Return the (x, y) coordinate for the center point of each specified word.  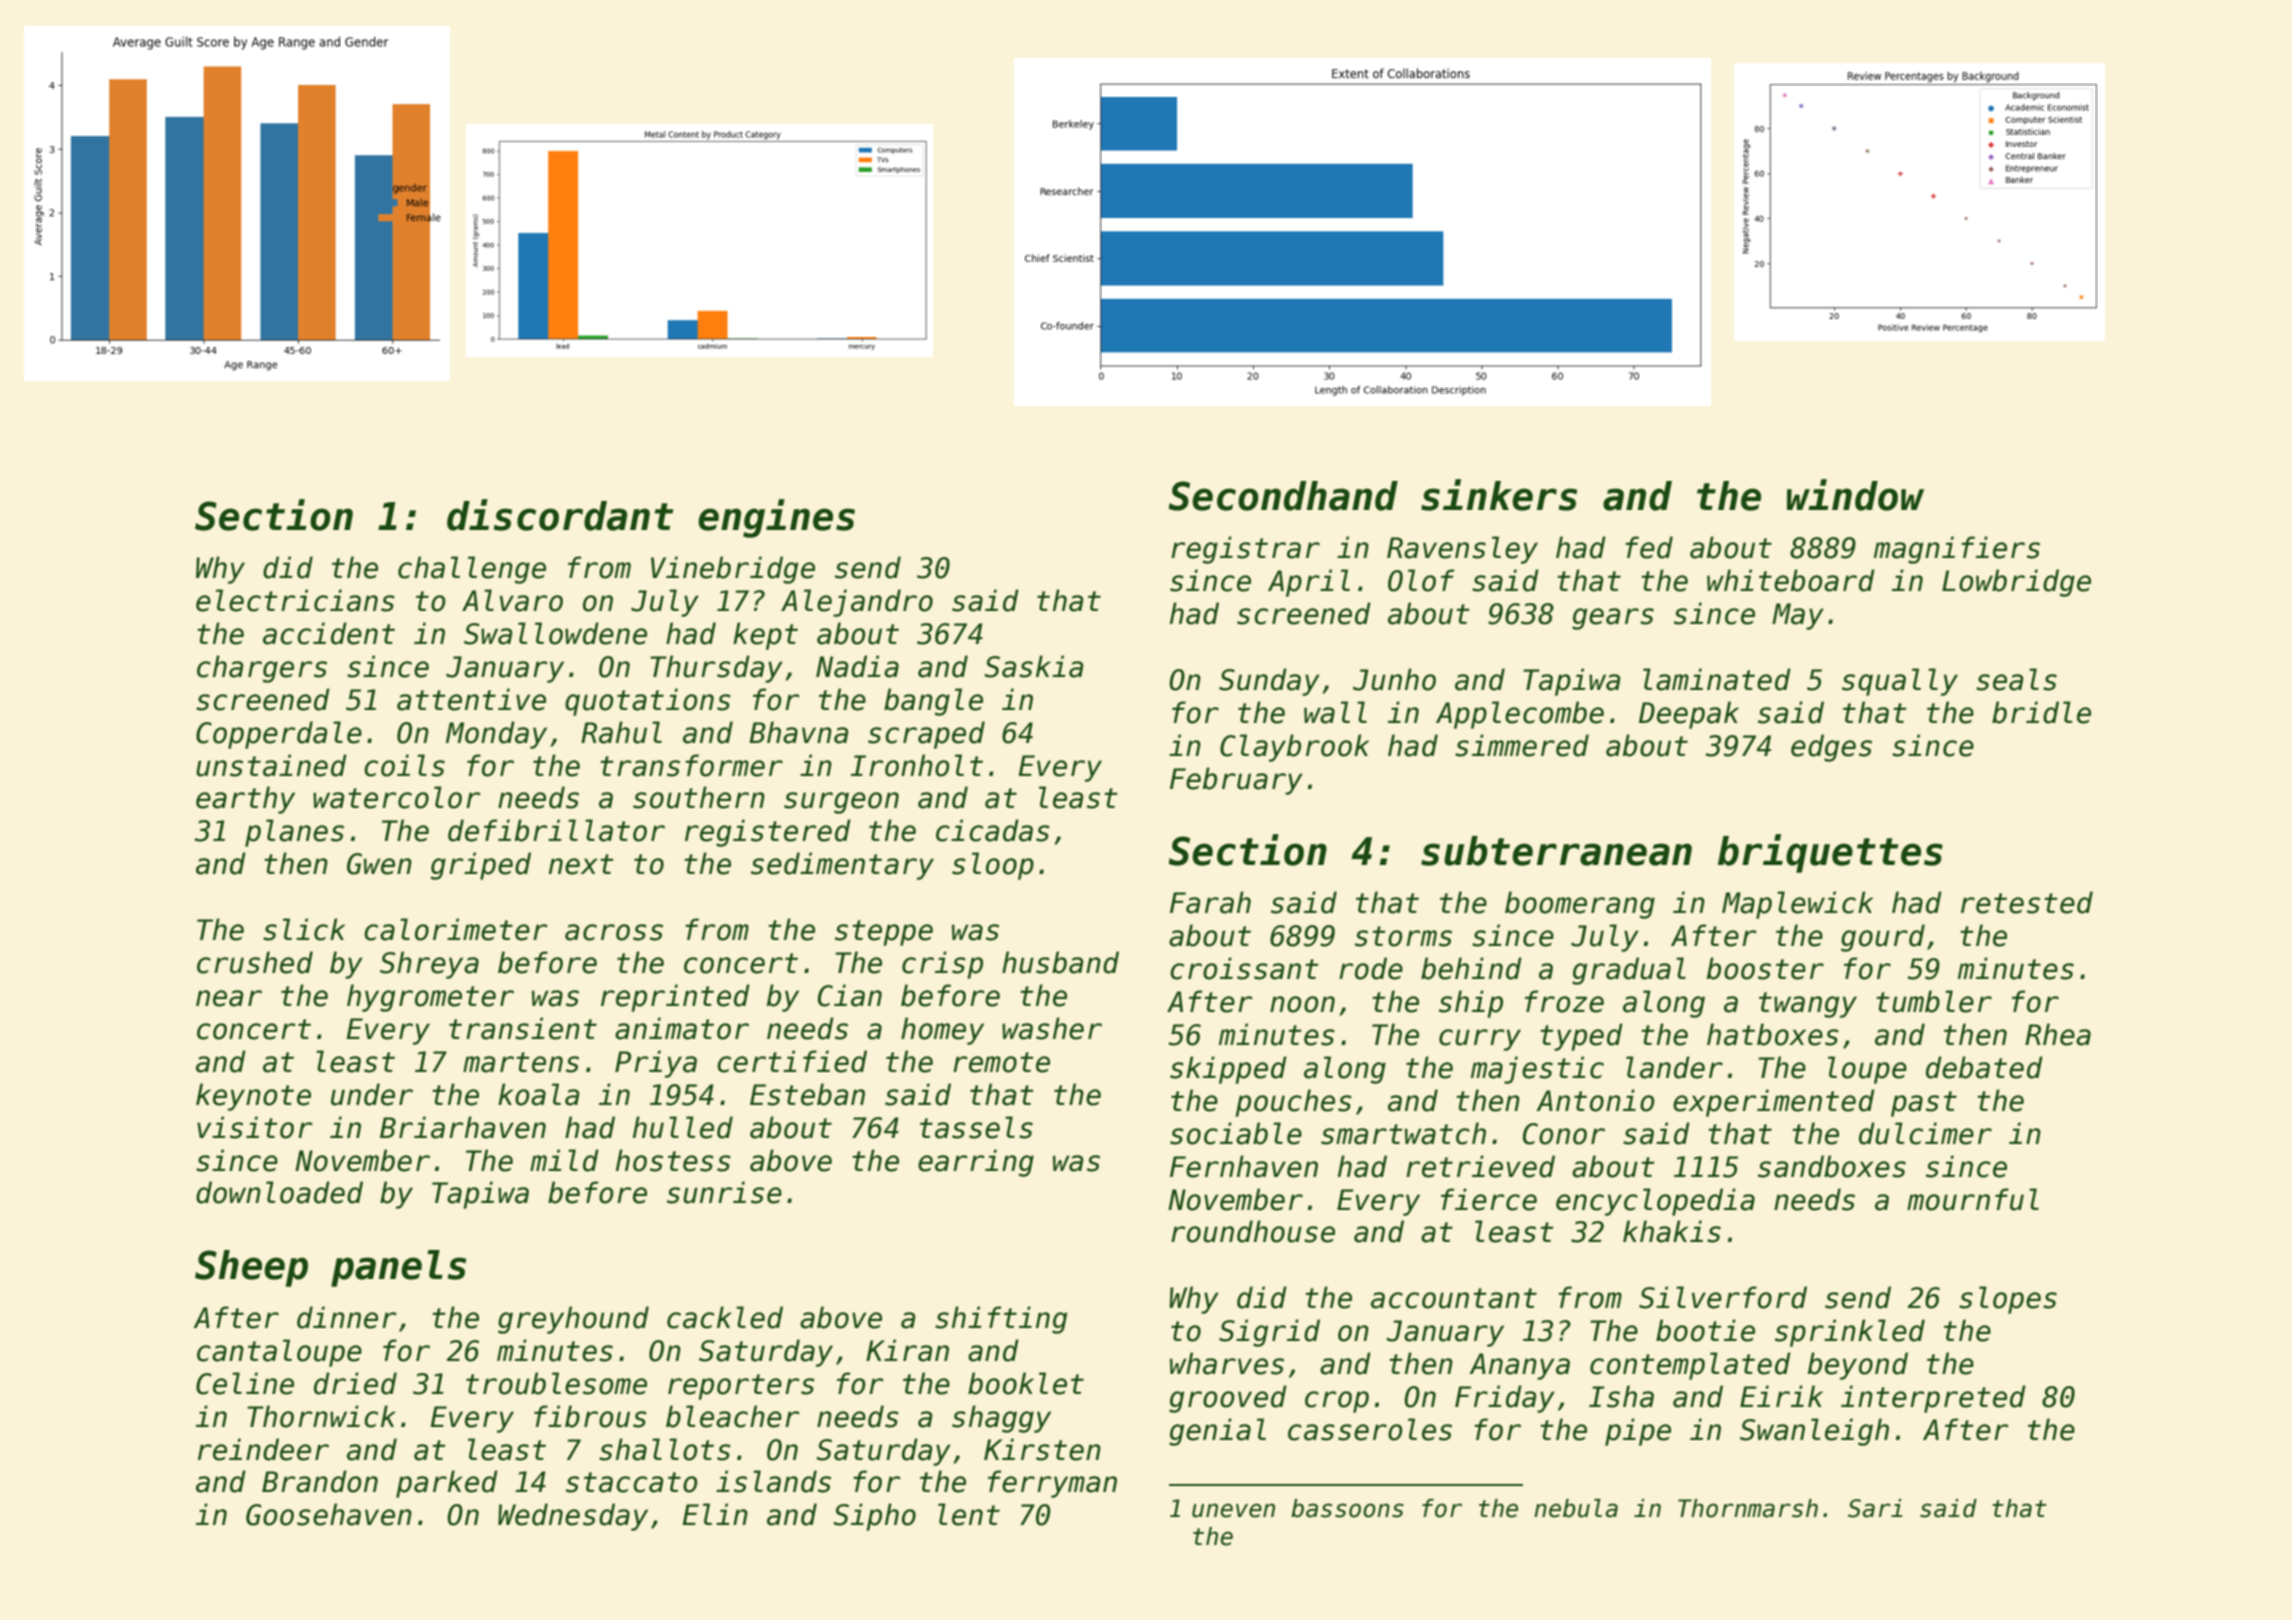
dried (355, 1383)
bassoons (1347, 1508)
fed (1649, 547)
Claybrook (1294, 748)
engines (776, 518)
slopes (2008, 1300)
